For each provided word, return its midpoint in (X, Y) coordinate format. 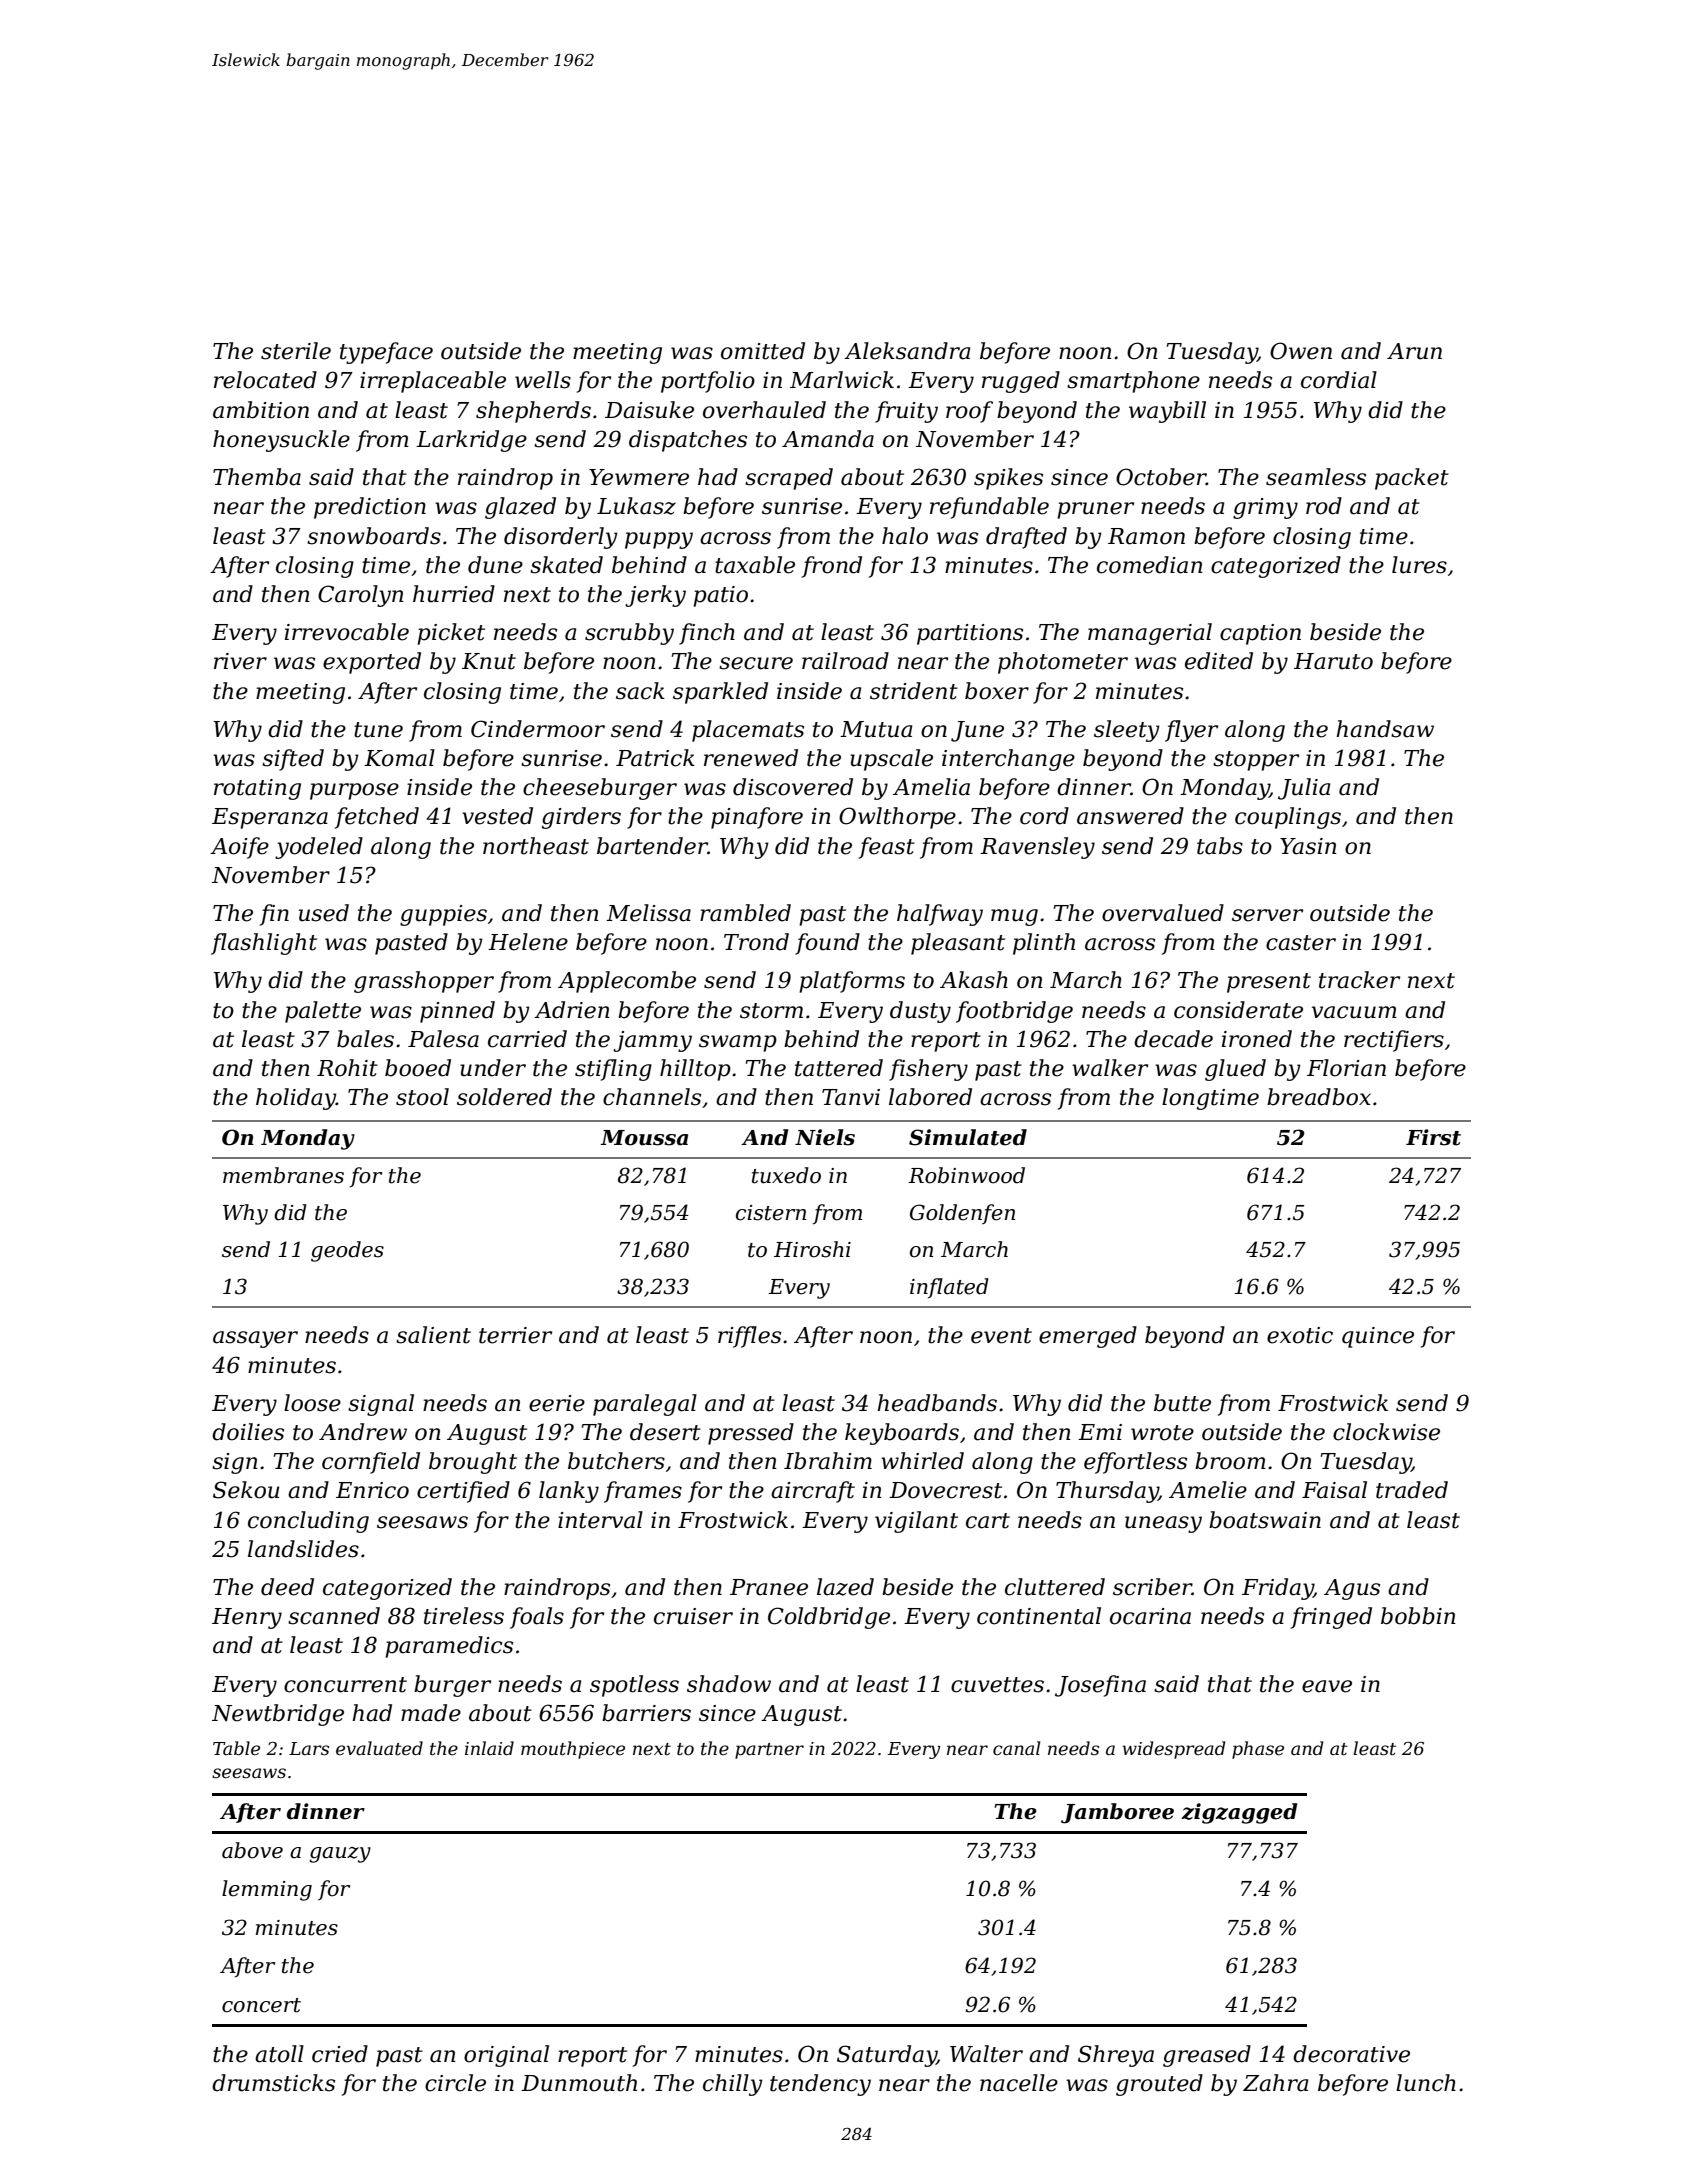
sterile (296, 351)
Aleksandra (907, 351)
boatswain (1265, 1520)
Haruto (1333, 661)
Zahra (1275, 2083)
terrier (515, 1335)
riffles (749, 1337)
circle (455, 2083)
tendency (820, 2085)
